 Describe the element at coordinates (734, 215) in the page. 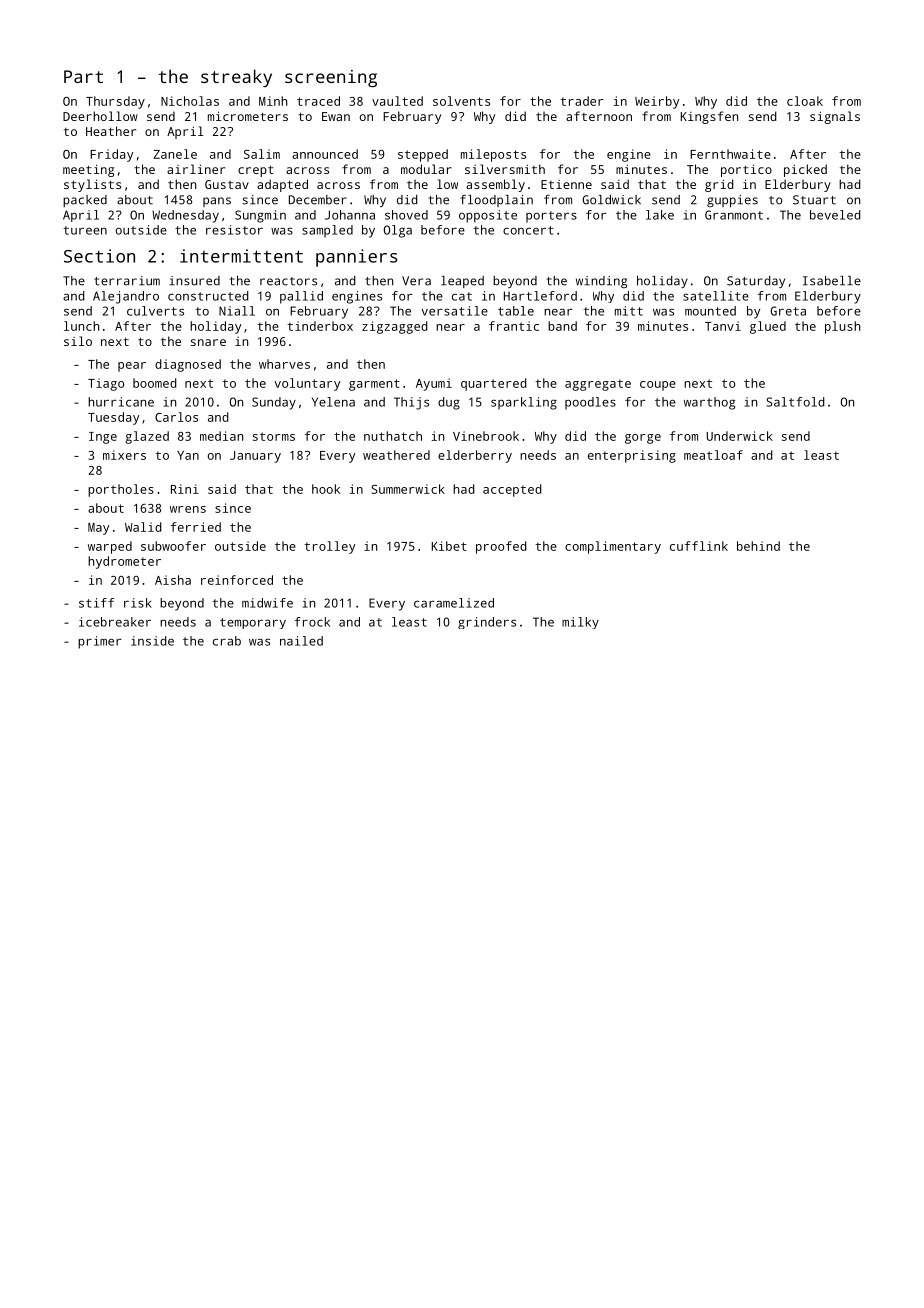

I see `Granmont` at that location.
